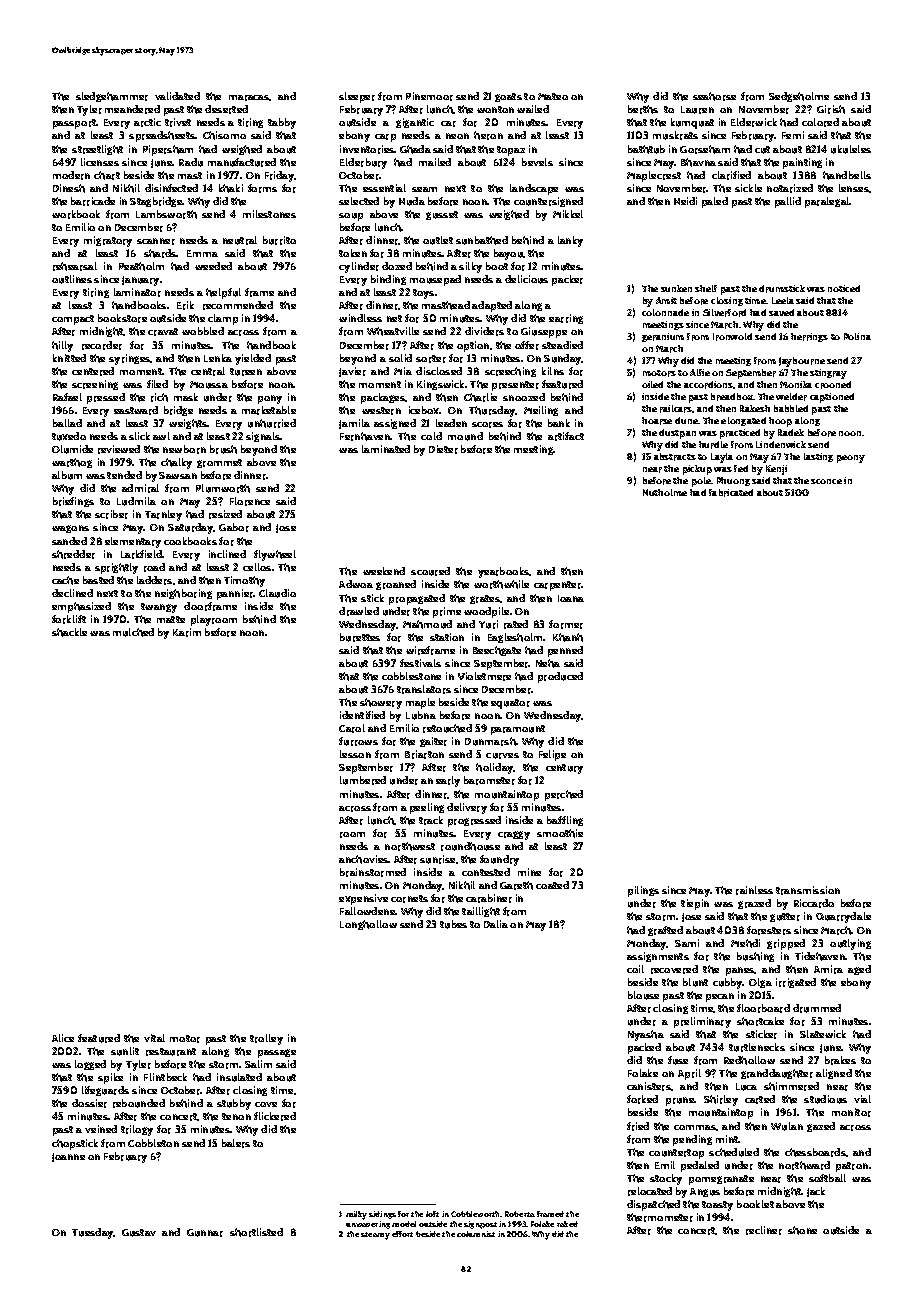 The image size is (924, 1308). Describe the element at coordinates (552, 755) in the screenshot. I see `Felipe` at that location.
